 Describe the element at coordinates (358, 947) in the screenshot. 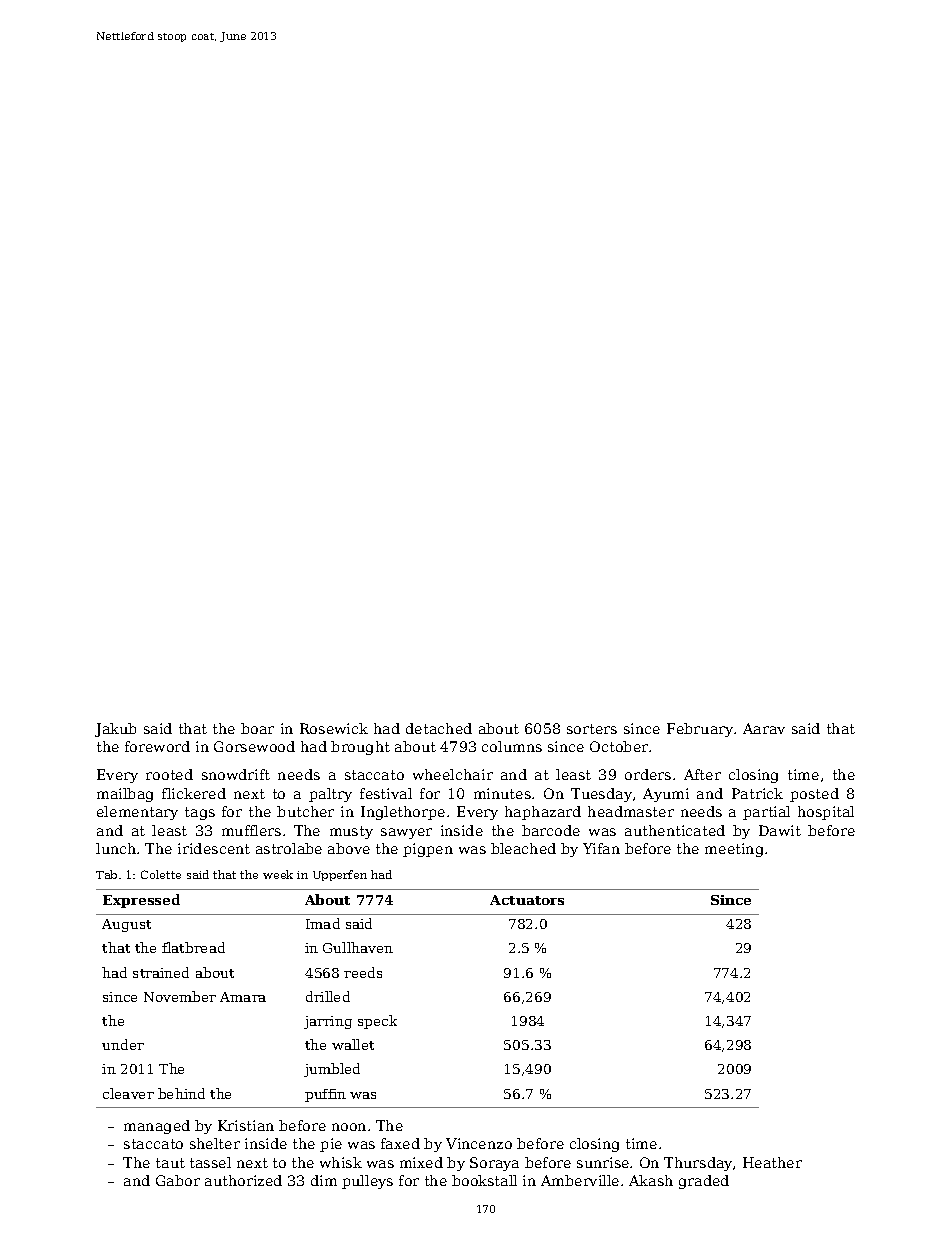

I see `Gullhaven` at that location.
